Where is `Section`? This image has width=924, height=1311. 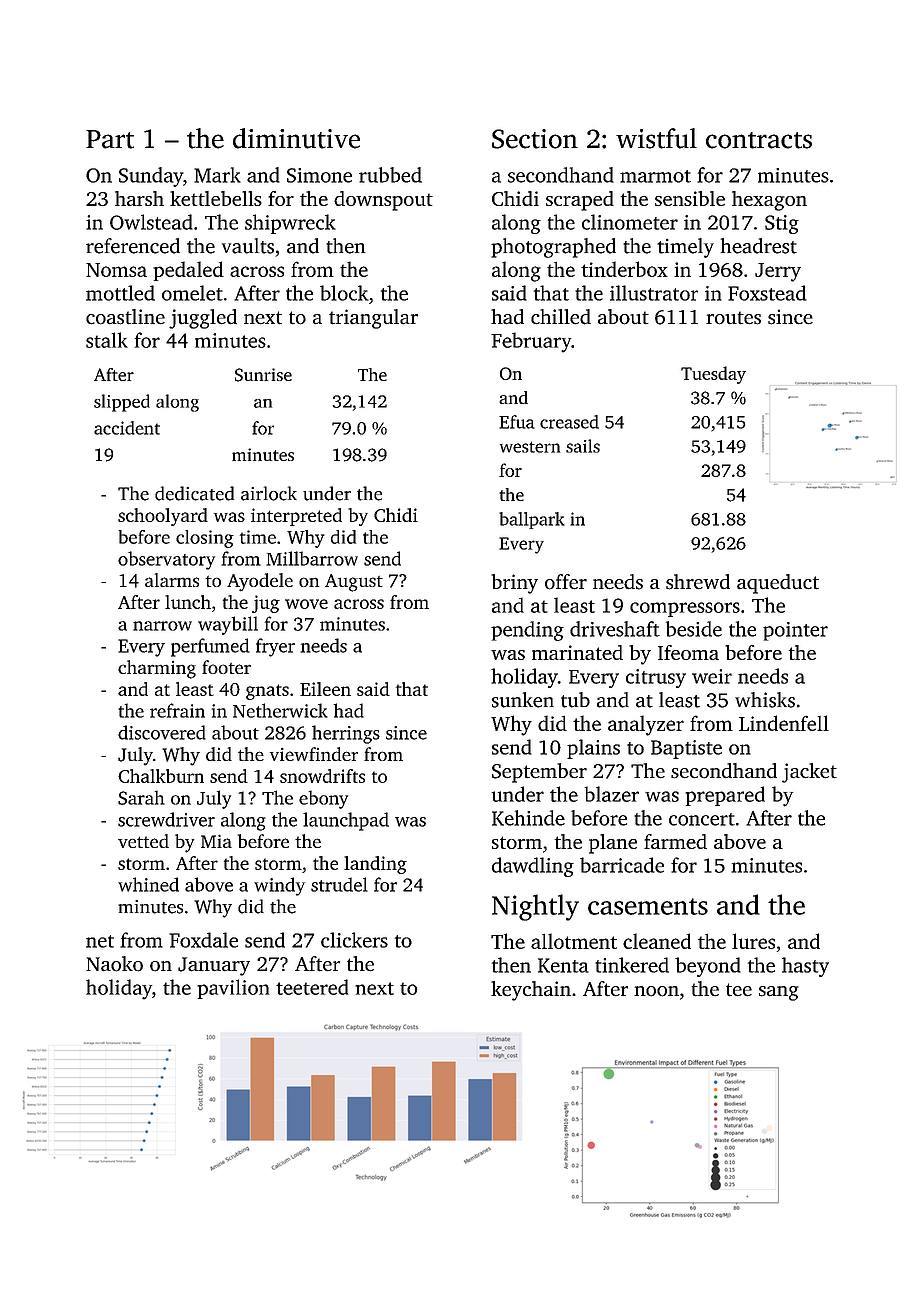 Section is located at coordinates (535, 139).
